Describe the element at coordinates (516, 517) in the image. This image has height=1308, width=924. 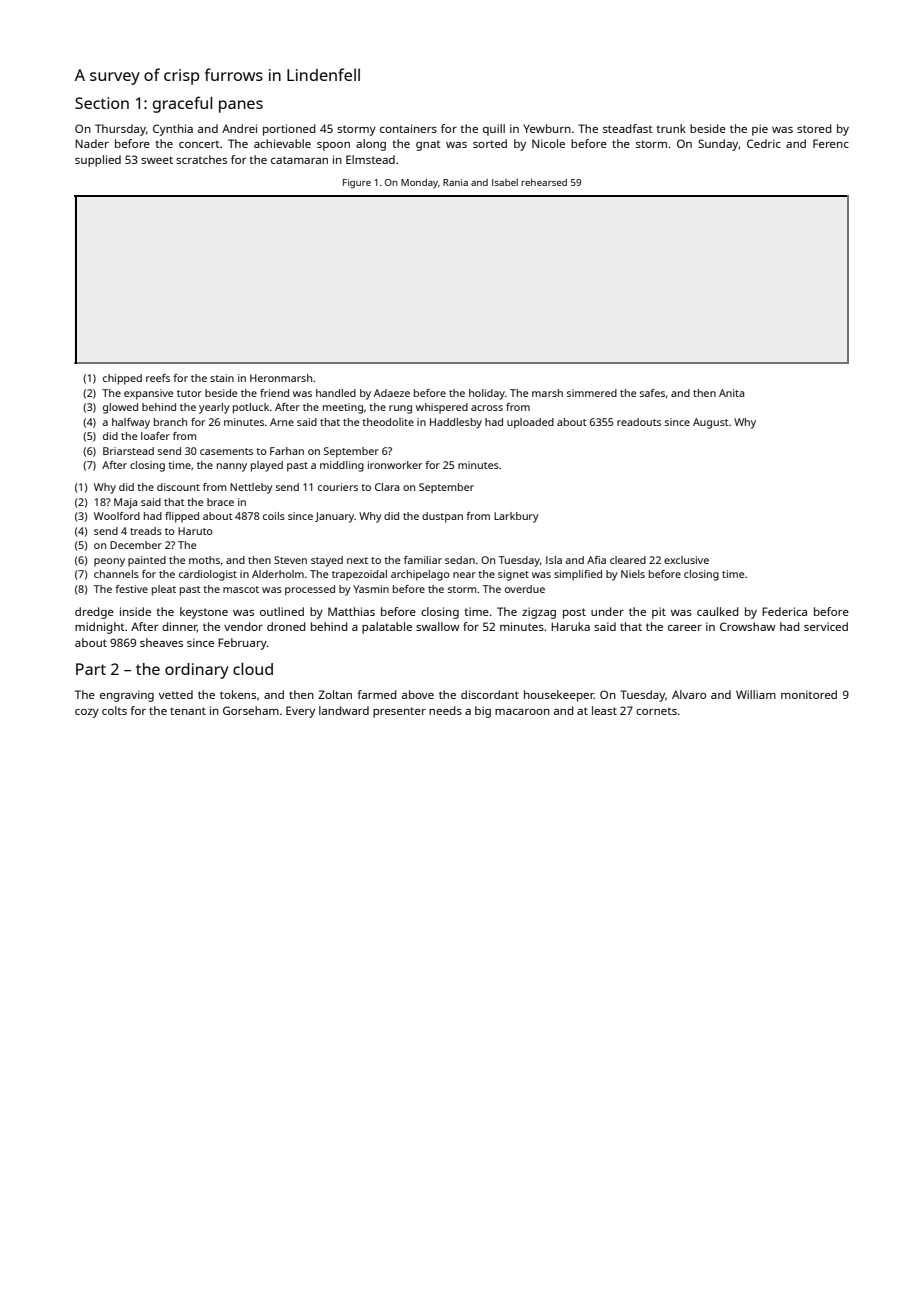
I see `Larkbury` at that location.
